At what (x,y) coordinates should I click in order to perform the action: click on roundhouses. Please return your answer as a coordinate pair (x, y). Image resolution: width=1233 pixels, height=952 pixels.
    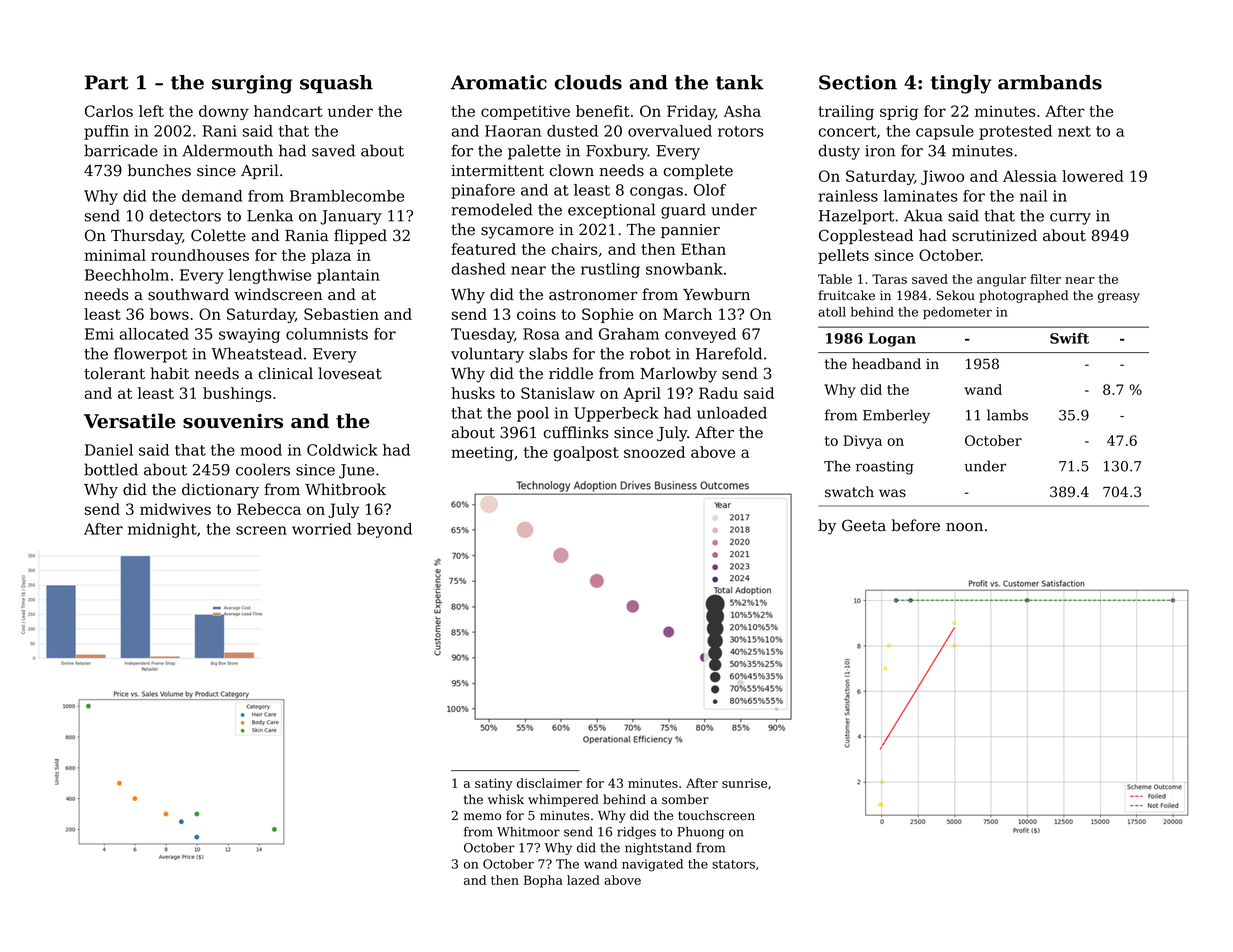
    Looking at the image, I should click on (200, 255).
